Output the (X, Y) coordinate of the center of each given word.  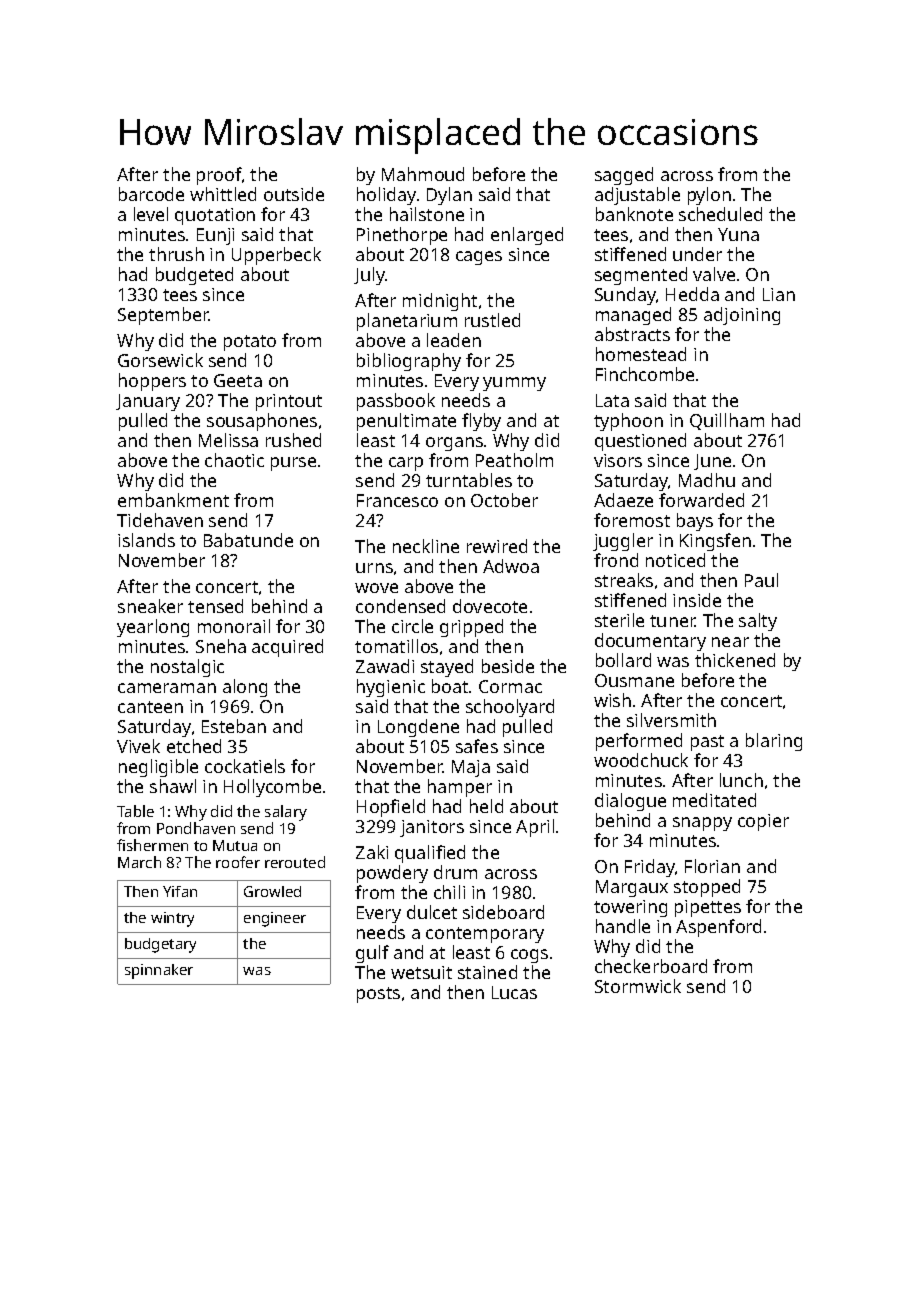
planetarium (407, 322)
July (370, 276)
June (712, 462)
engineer (275, 919)
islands (146, 540)
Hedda (692, 294)
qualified (430, 854)
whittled (223, 194)
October (504, 500)
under (697, 254)
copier (763, 822)
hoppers (152, 382)
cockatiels (245, 766)
